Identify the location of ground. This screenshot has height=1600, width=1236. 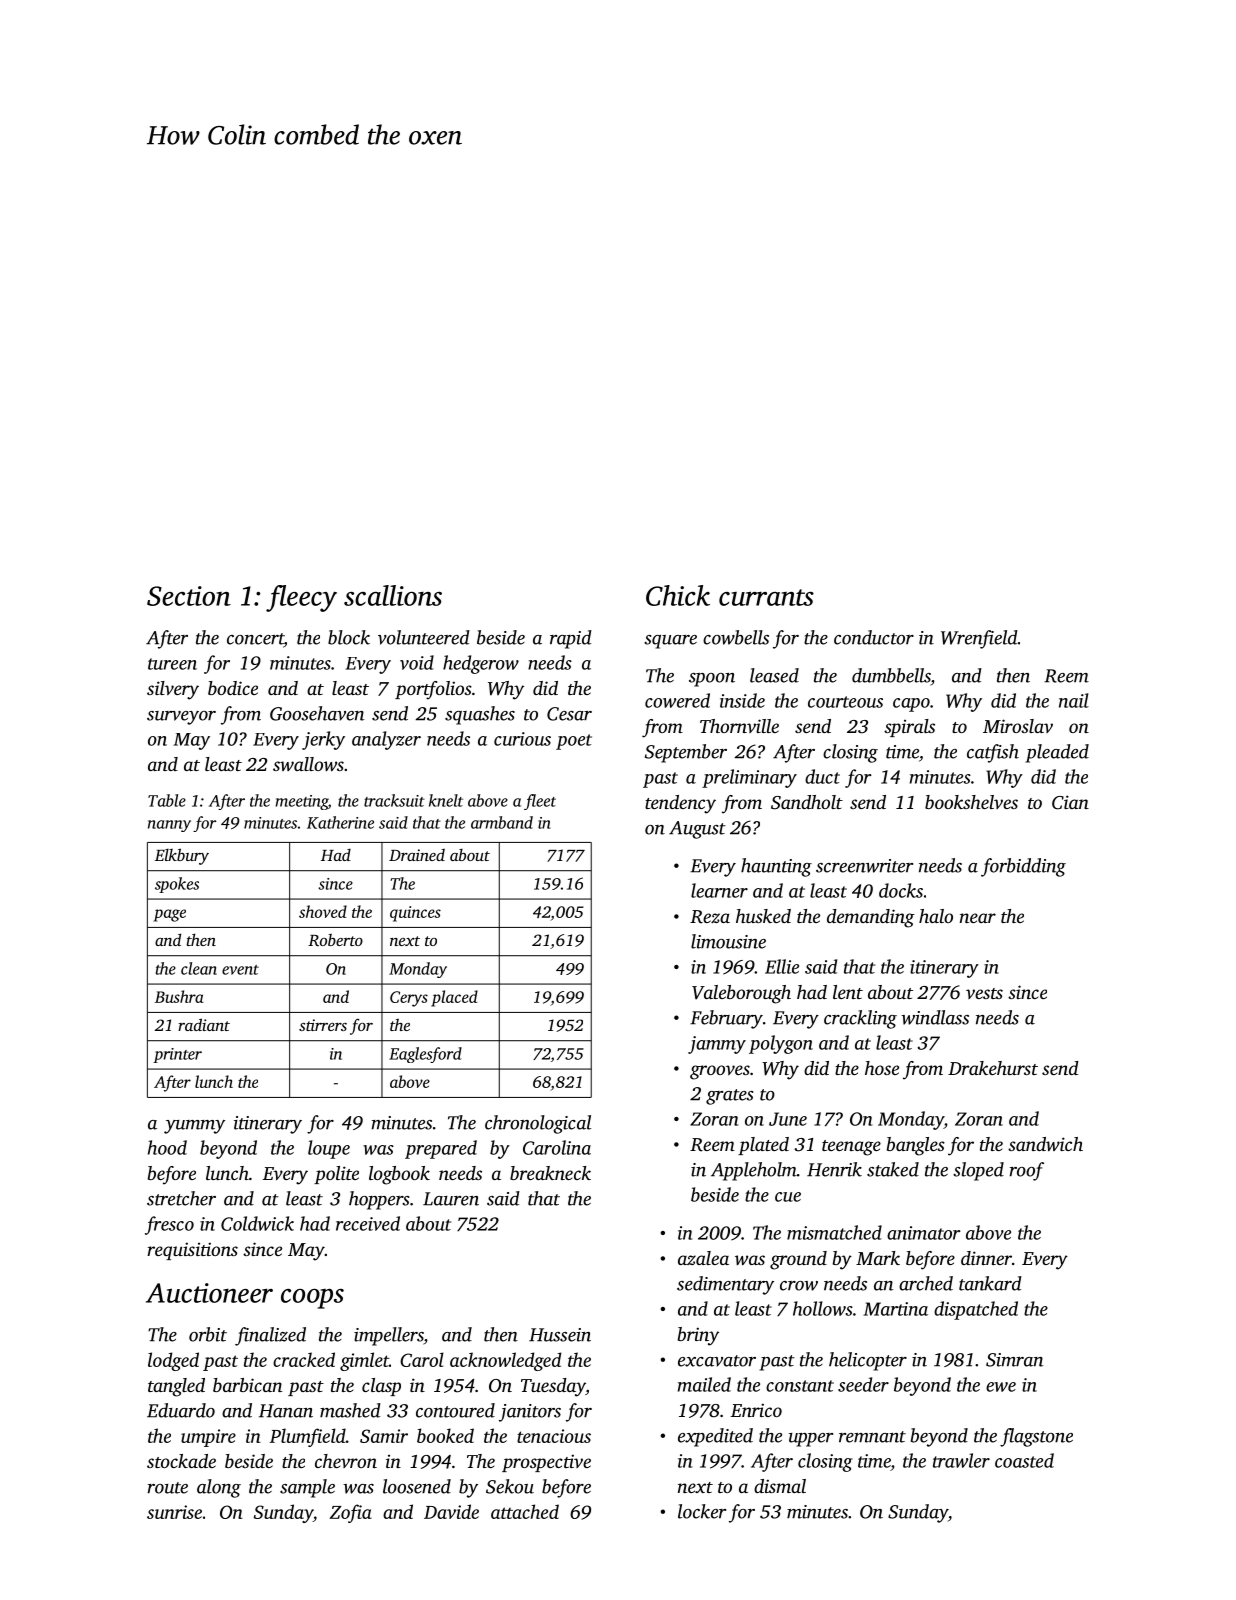
(798, 1260).
